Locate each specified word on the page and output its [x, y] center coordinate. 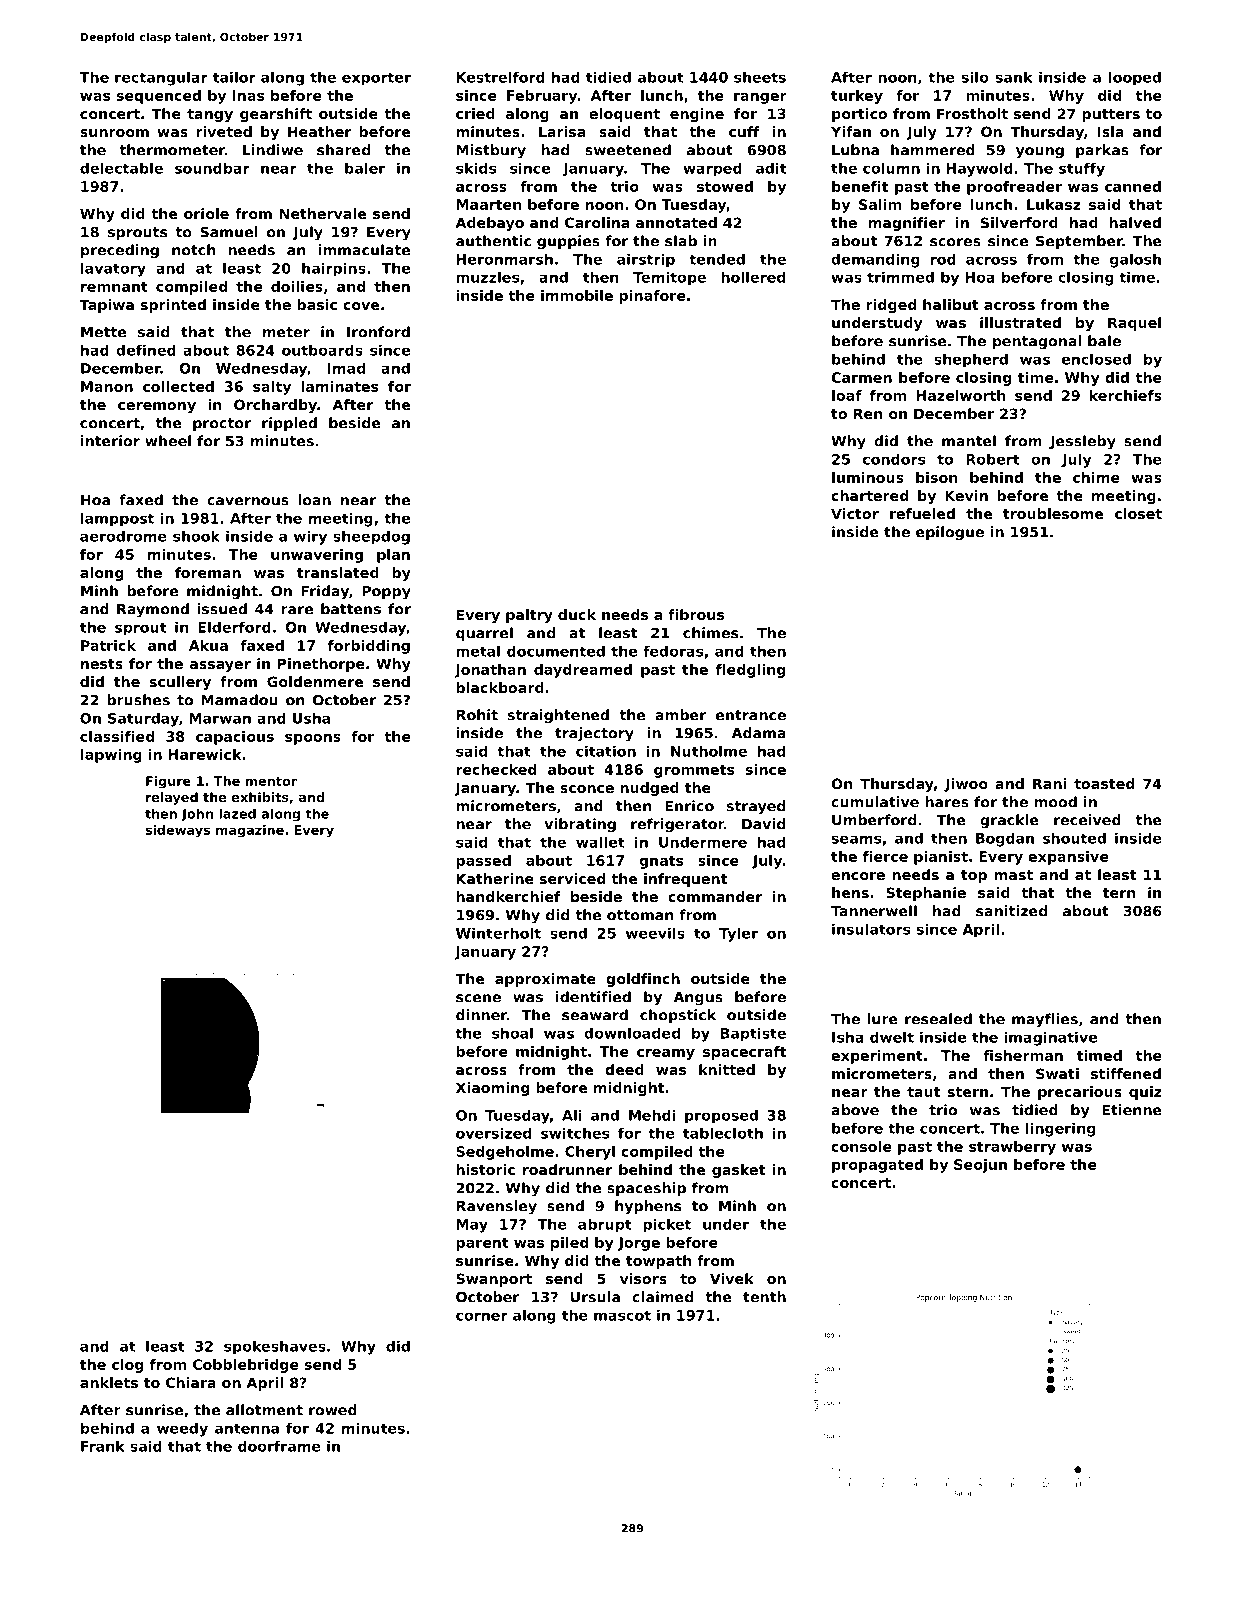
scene [478, 998]
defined [146, 350]
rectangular [161, 78]
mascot [622, 1315]
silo [975, 77]
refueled [922, 513]
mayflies [1045, 1020]
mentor [271, 781]
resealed [938, 1019]
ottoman [640, 915]
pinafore [652, 297]
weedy [182, 1429]
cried [475, 113]
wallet [600, 842]
